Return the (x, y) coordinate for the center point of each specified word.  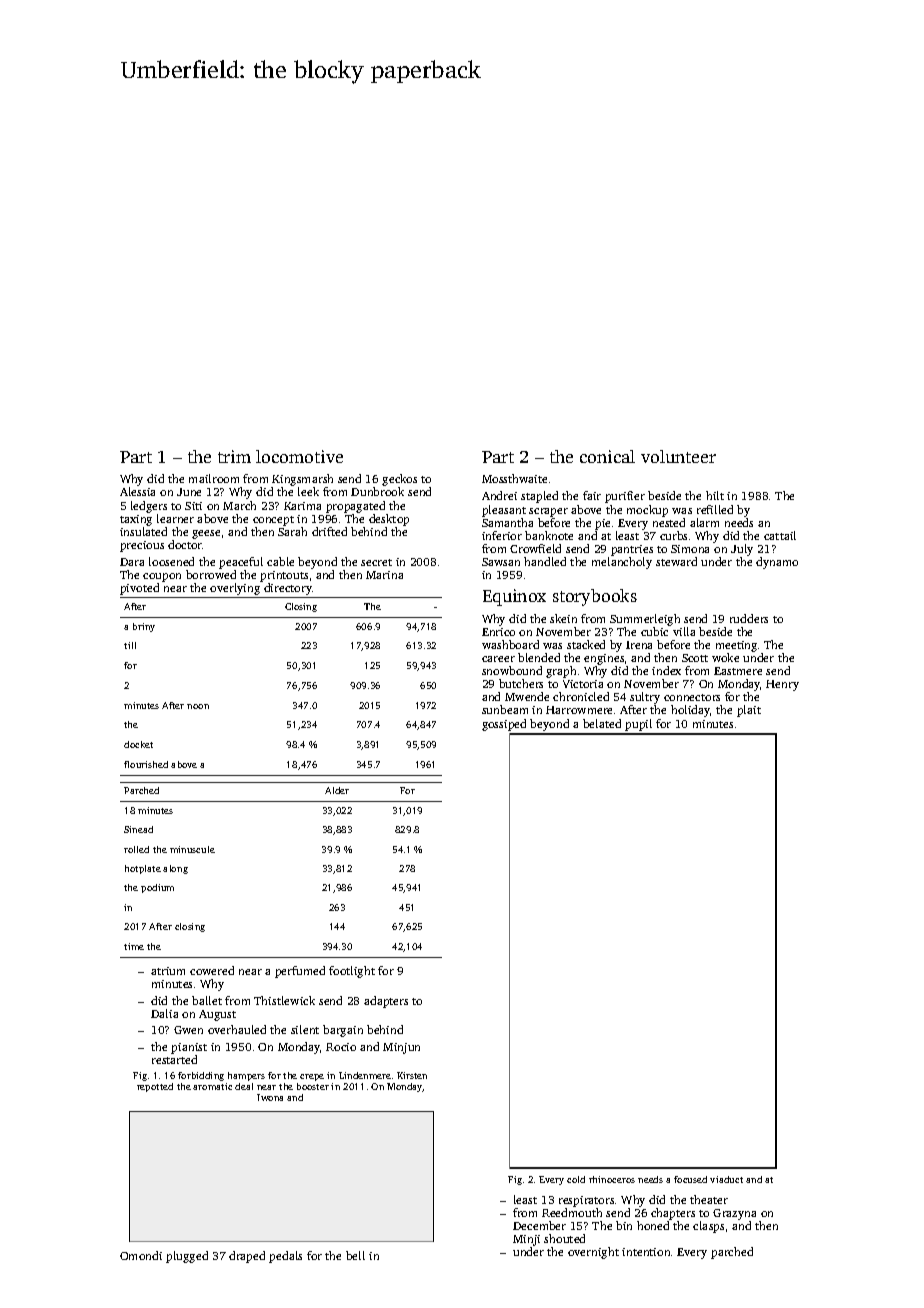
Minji (526, 1240)
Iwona (270, 1097)
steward (676, 561)
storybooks (595, 597)
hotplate (143, 869)
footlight (352, 972)
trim (234, 456)
